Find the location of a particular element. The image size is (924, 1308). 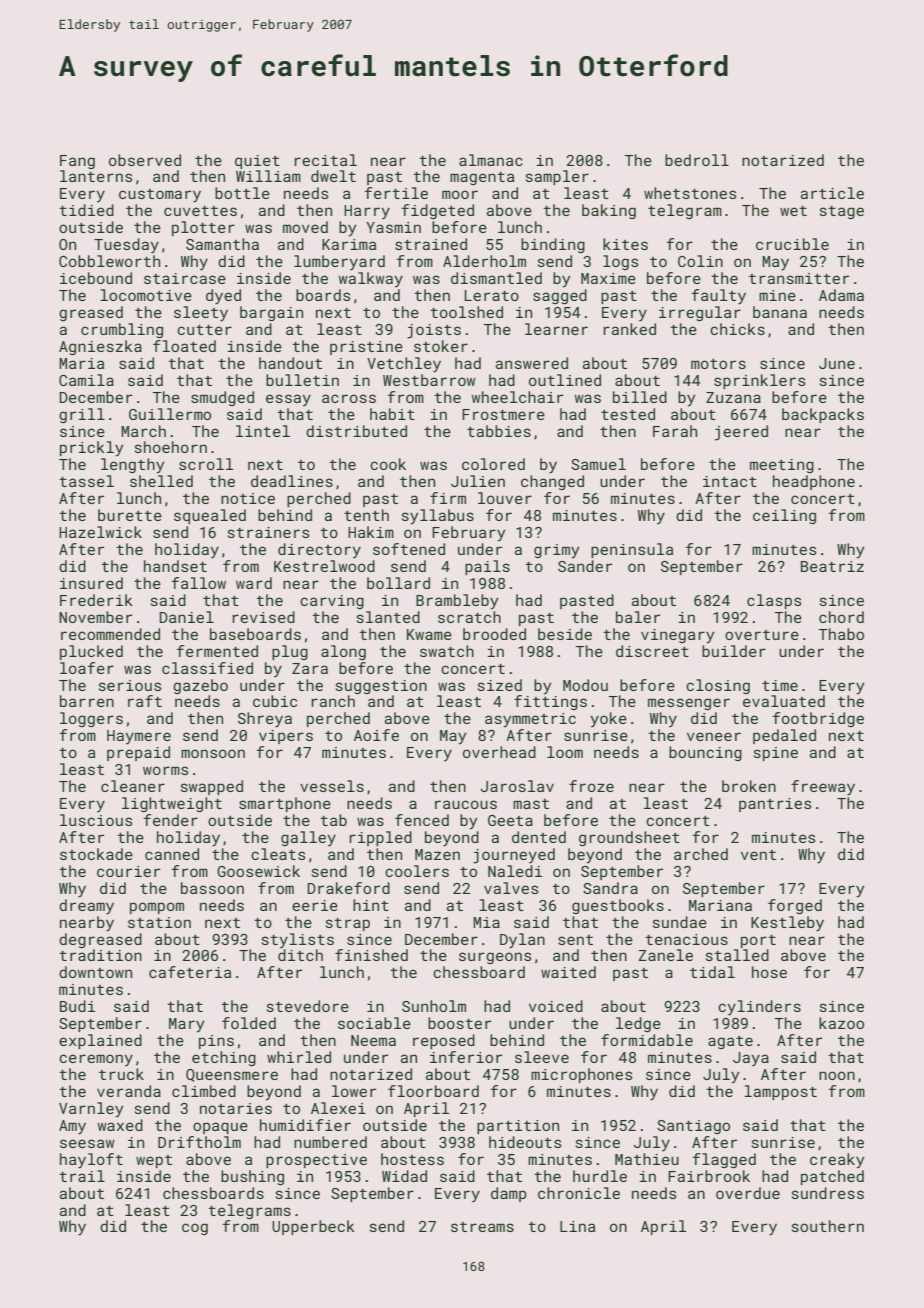

loggers is located at coordinates (91, 719).
